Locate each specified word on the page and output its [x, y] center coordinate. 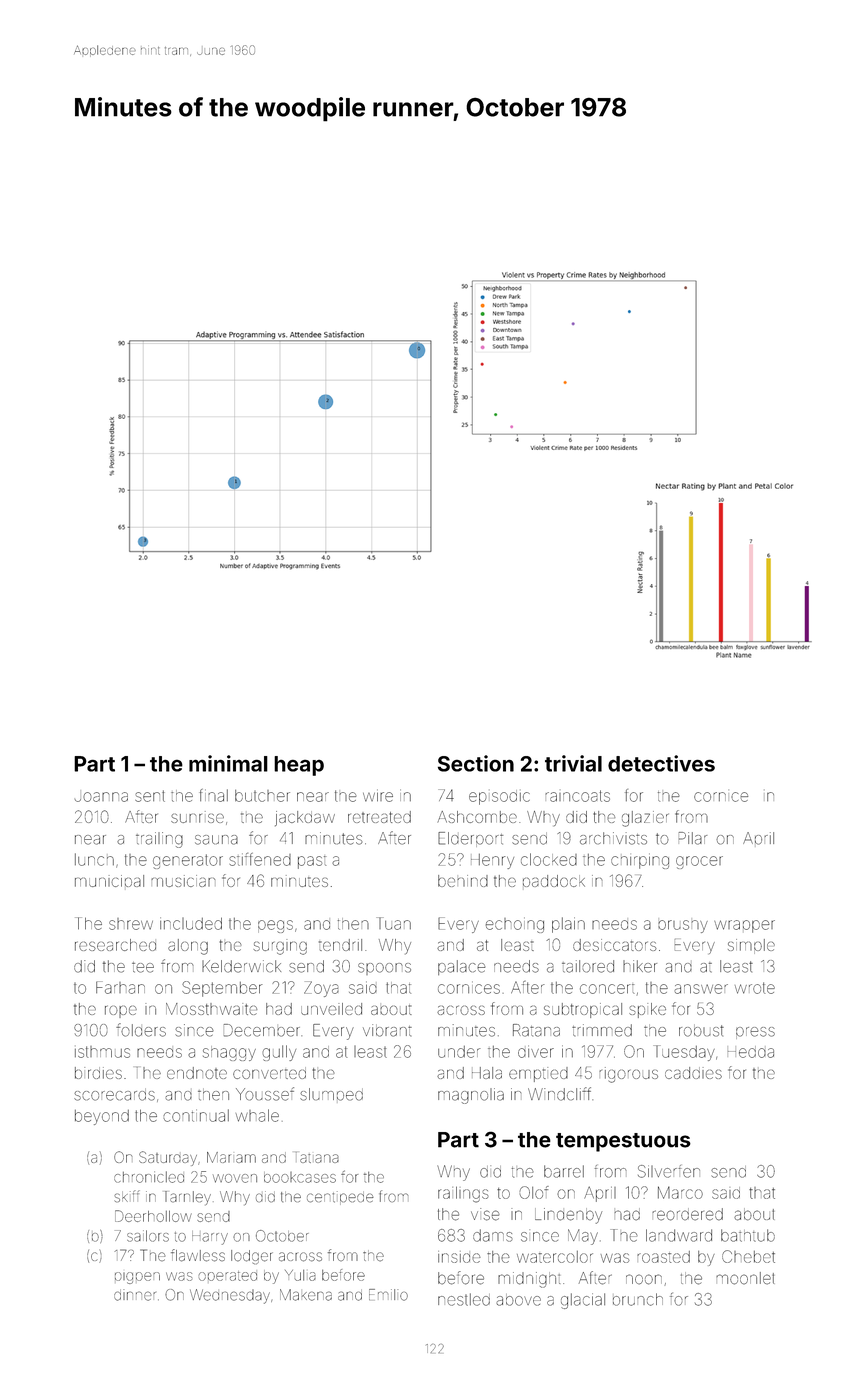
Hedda [751, 1052]
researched [115, 945]
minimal [228, 763]
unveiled [331, 1009]
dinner [135, 1295]
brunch [638, 1299]
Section [476, 763]
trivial [573, 763]
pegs [275, 926]
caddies [693, 1073]
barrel [564, 1171]
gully [279, 1053]
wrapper [744, 926]
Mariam [231, 1157]
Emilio [388, 1295]
